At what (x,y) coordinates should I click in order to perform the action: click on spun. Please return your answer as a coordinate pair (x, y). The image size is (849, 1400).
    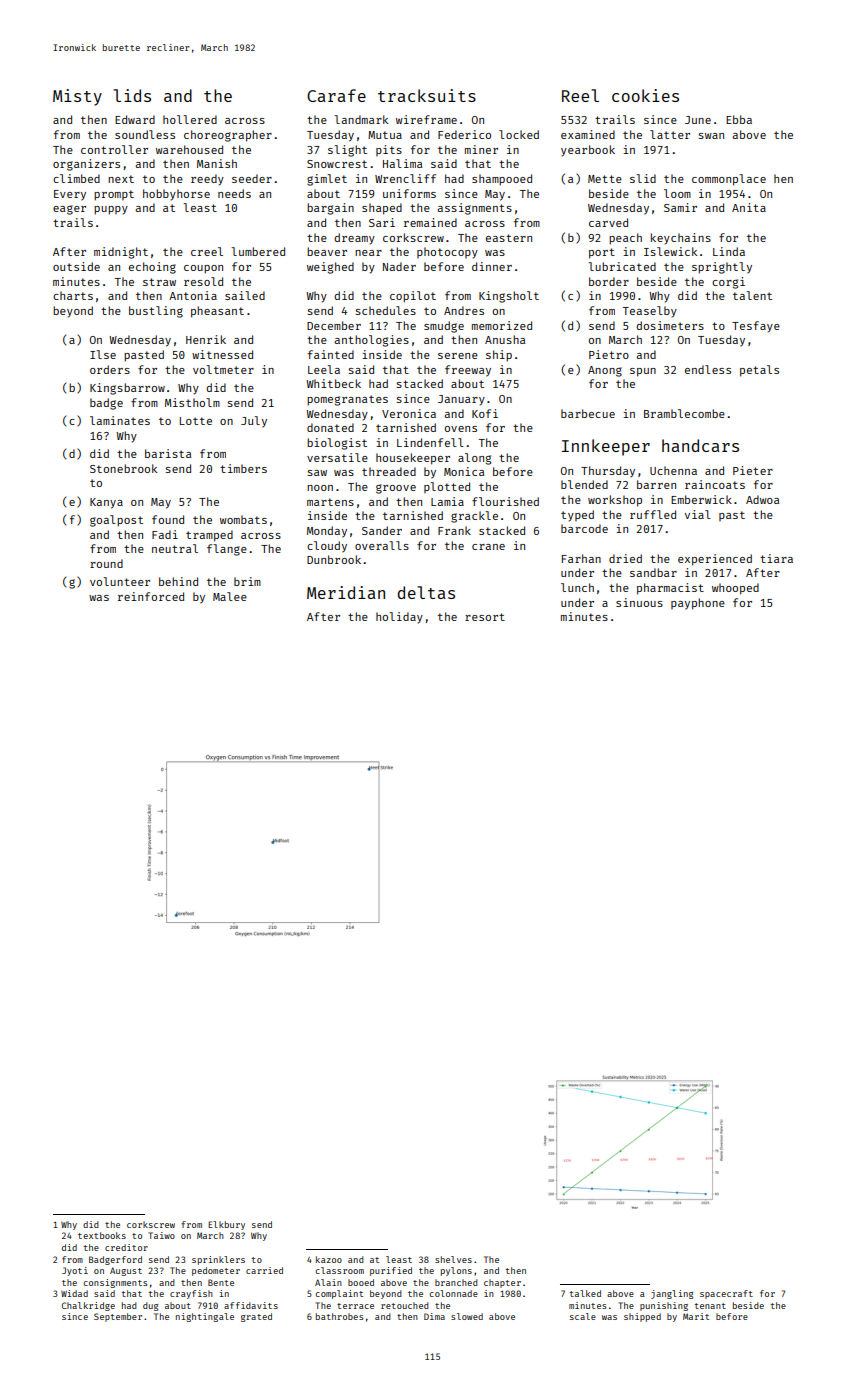
    Looking at the image, I should click on (643, 372).
